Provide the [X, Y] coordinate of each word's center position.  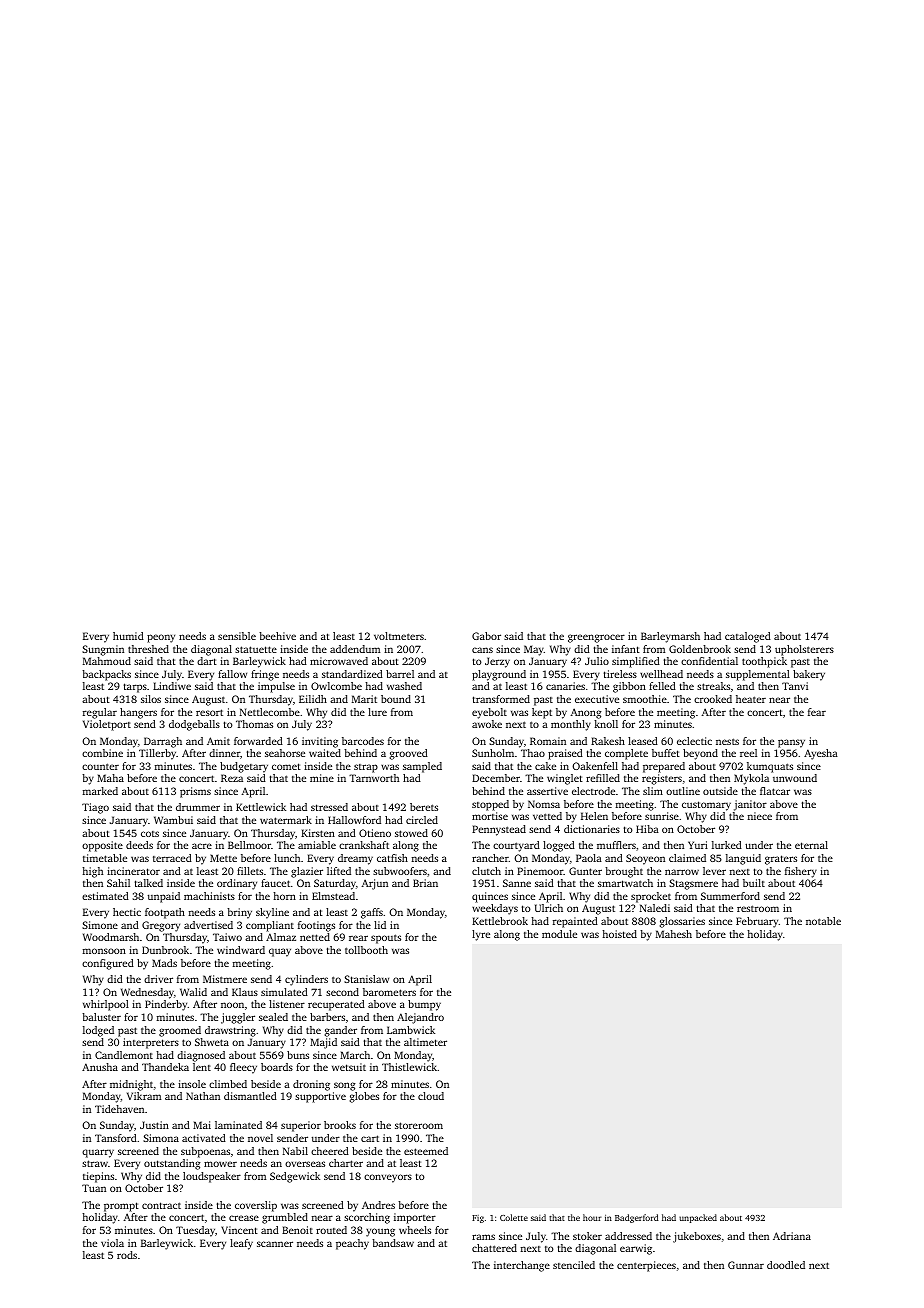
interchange [522, 1266]
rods [127, 1255]
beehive [277, 636]
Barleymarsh [670, 637]
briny [239, 913]
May [534, 650]
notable [823, 921]
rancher [490, 858]
